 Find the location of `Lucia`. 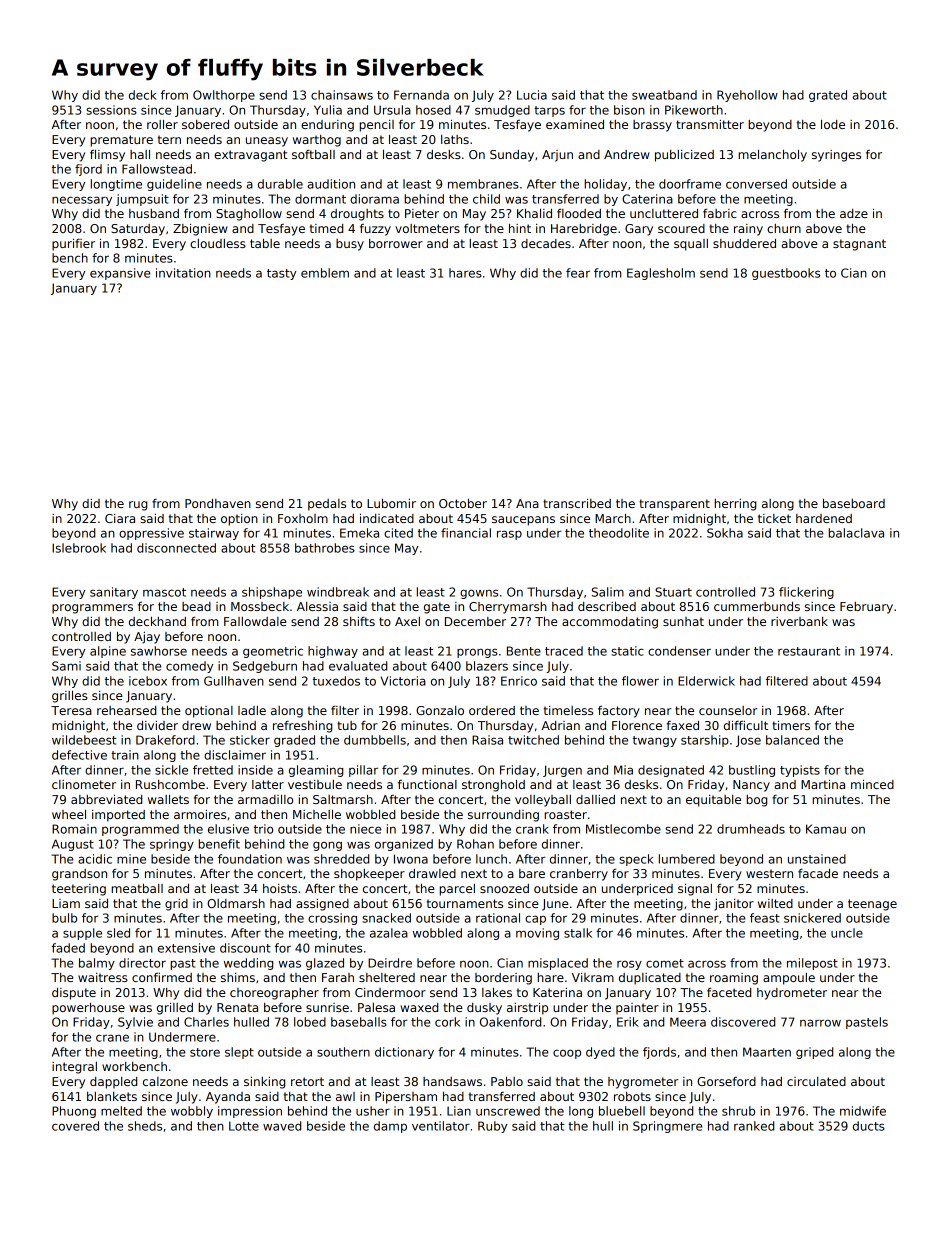

Lucia is located at coordinates (532, 95).
